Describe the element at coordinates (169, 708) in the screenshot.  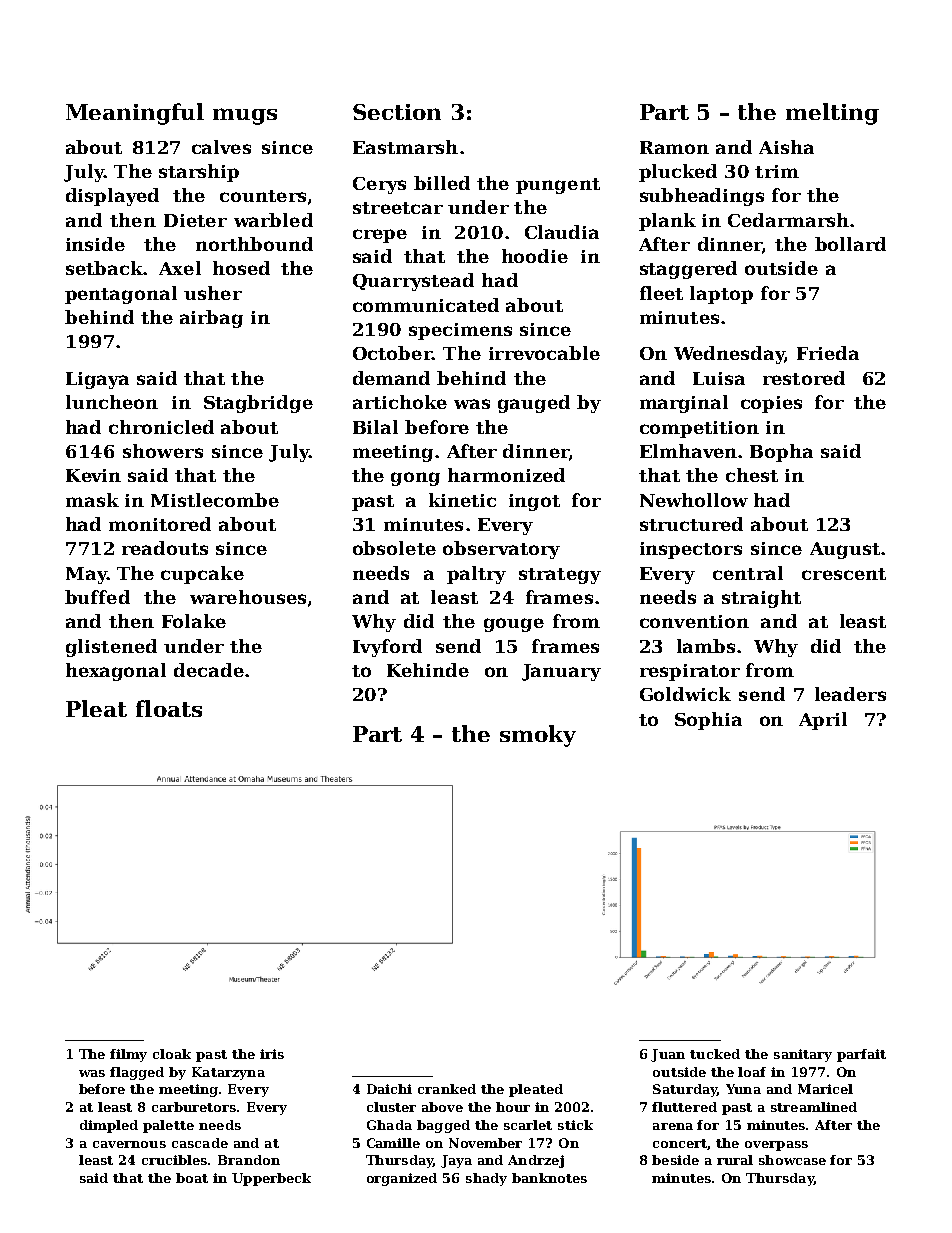
I see `floats` at that location.
